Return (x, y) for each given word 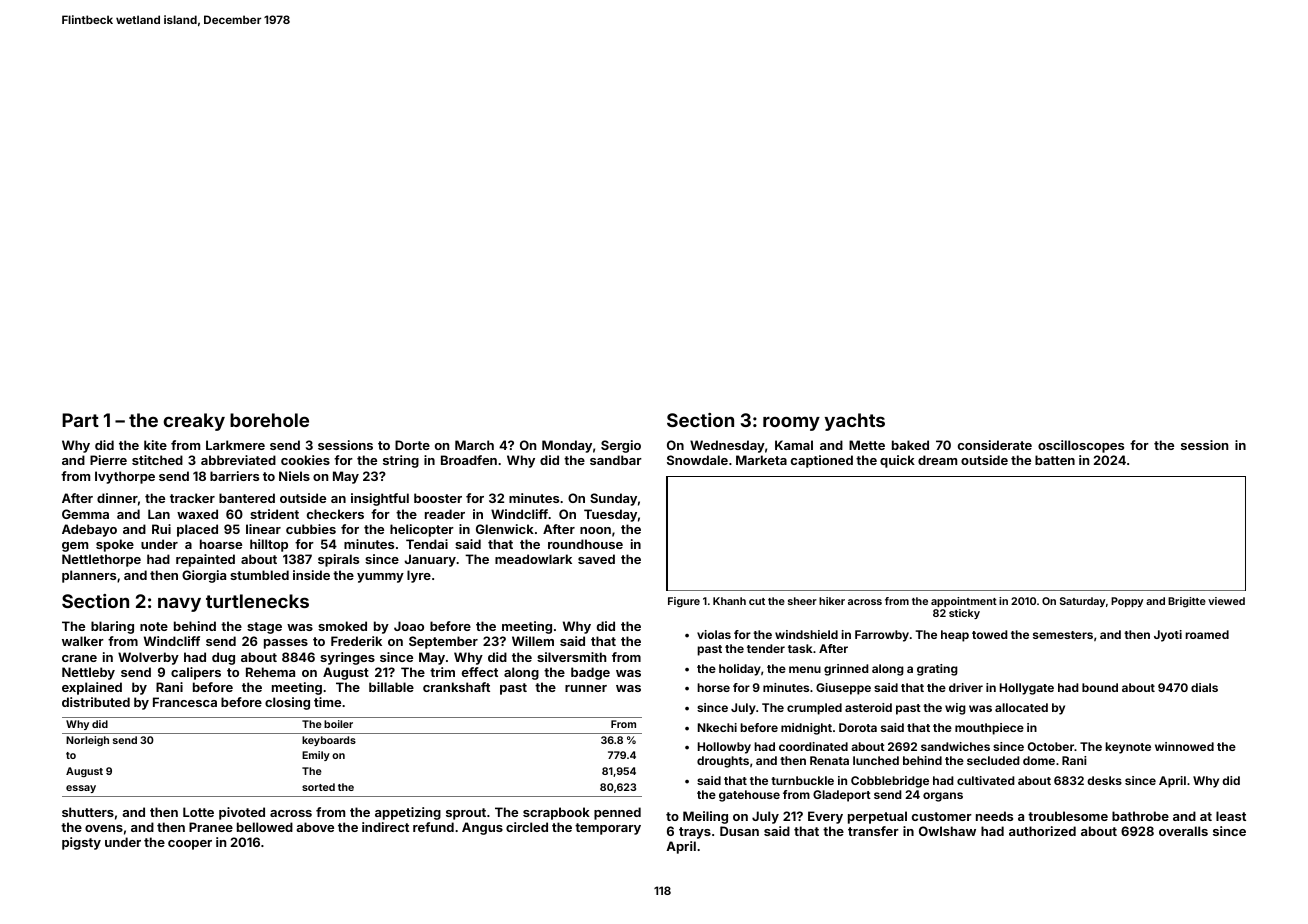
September (443, 642)
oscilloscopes (1081, 446)
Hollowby (724, 748)
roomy (791, 423)
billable (391, 687)
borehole (269, 420)
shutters (88, 812)
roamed (1207, 634)
